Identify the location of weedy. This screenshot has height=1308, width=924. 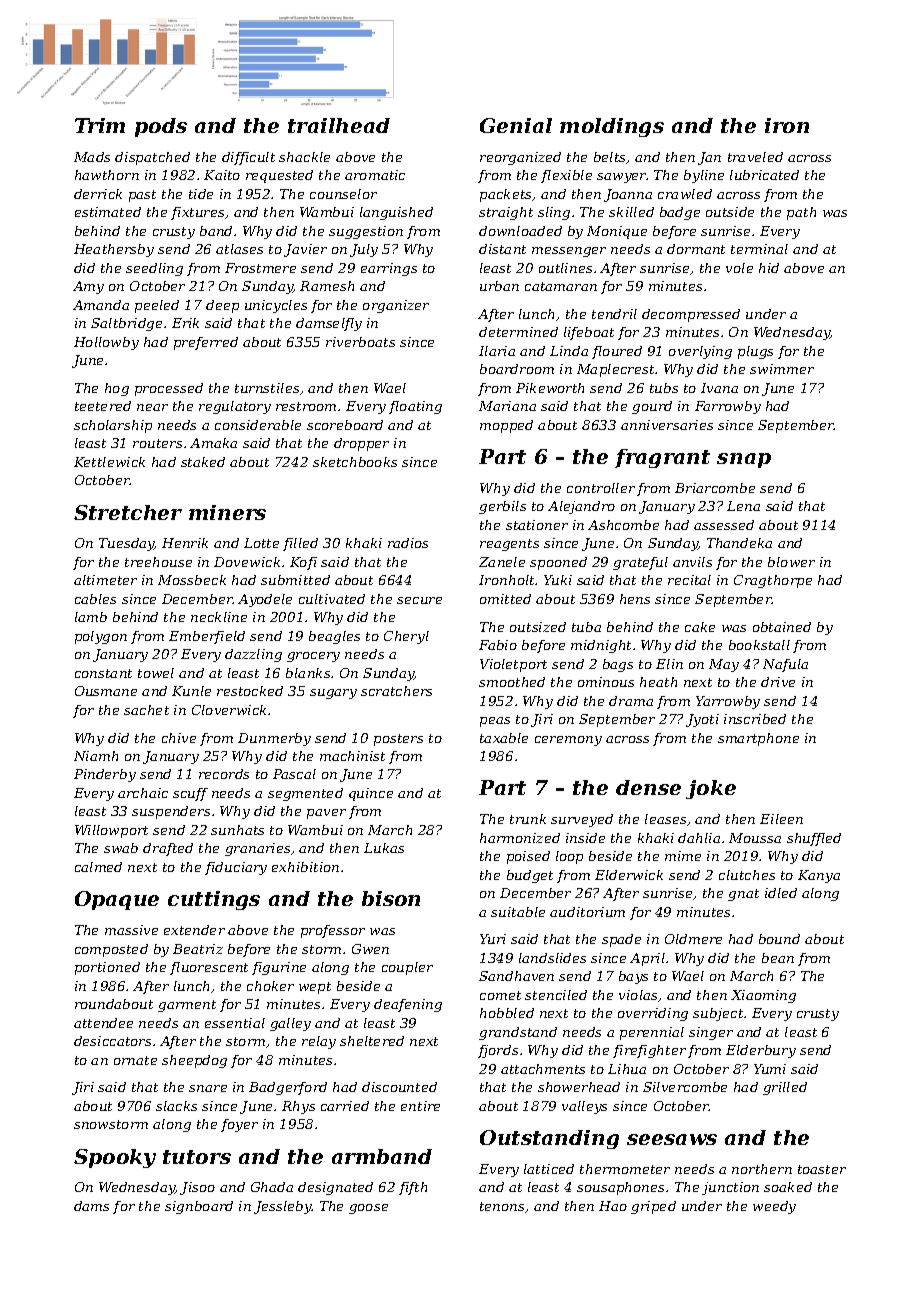
(774, 1207).
